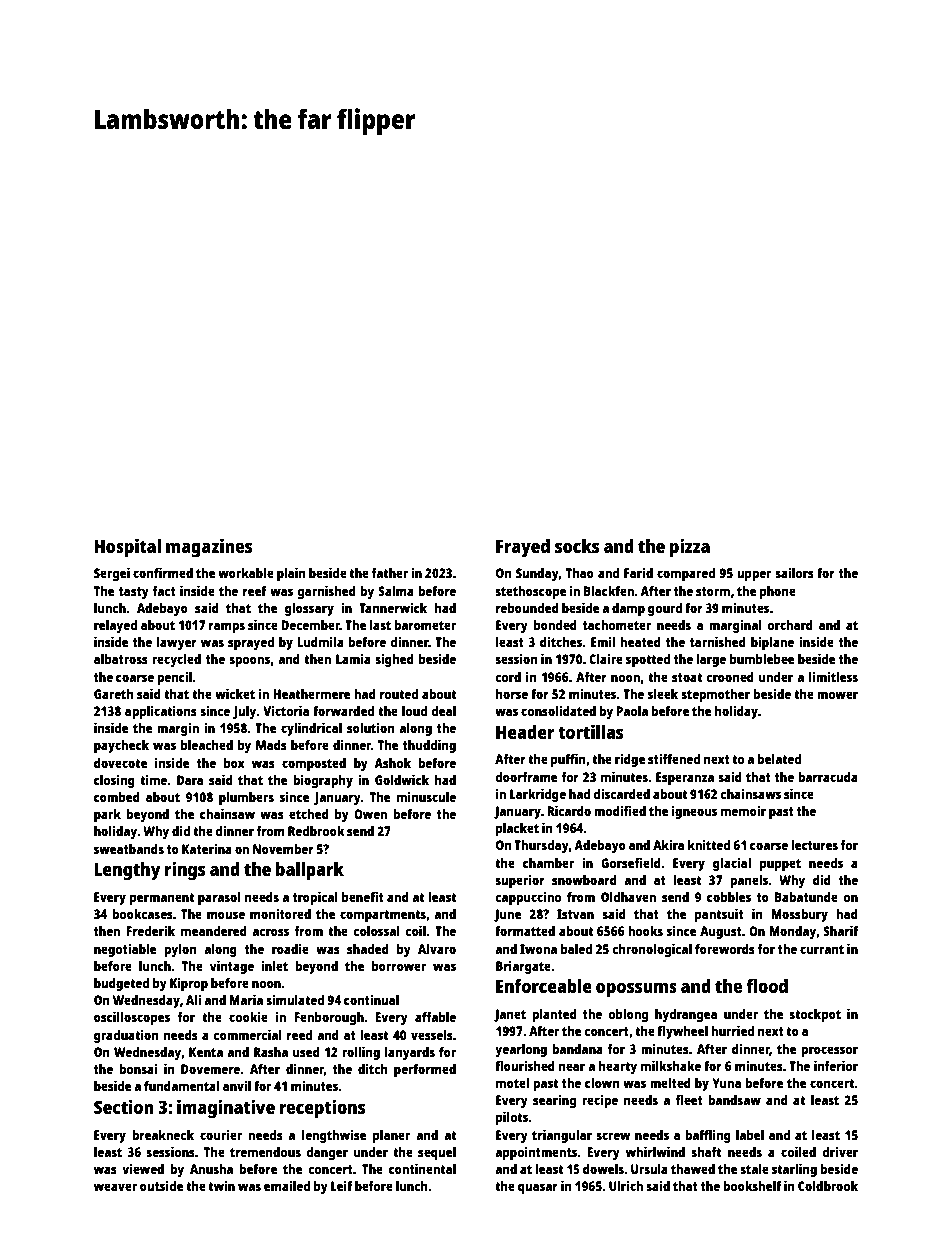  What do you see at coordinates (287, 1185) in the screenshot?
I see `emailed` at bounding box center [287, 1185].
